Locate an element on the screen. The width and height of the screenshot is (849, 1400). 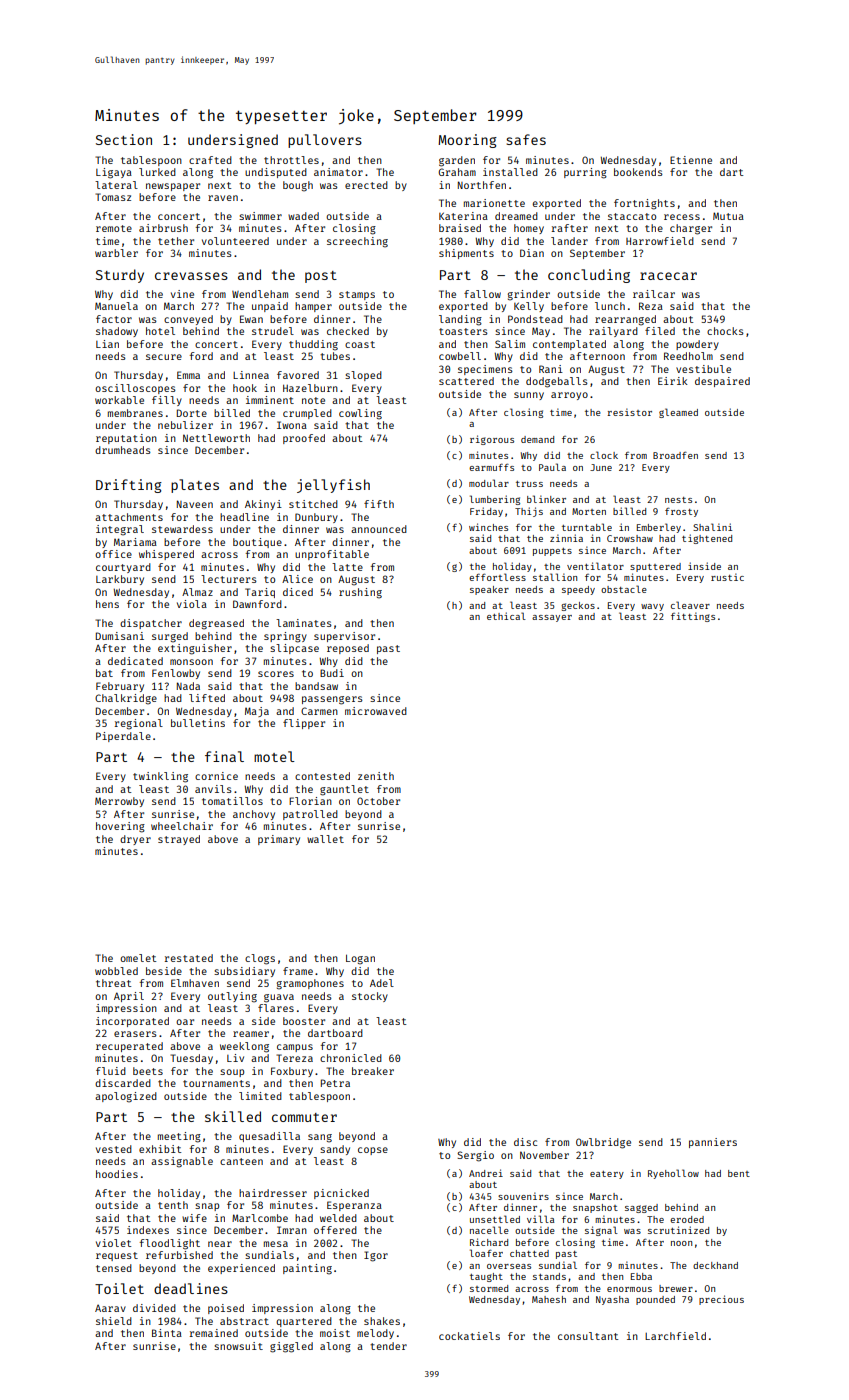
consultant is located at coordinates (588, 1336).
